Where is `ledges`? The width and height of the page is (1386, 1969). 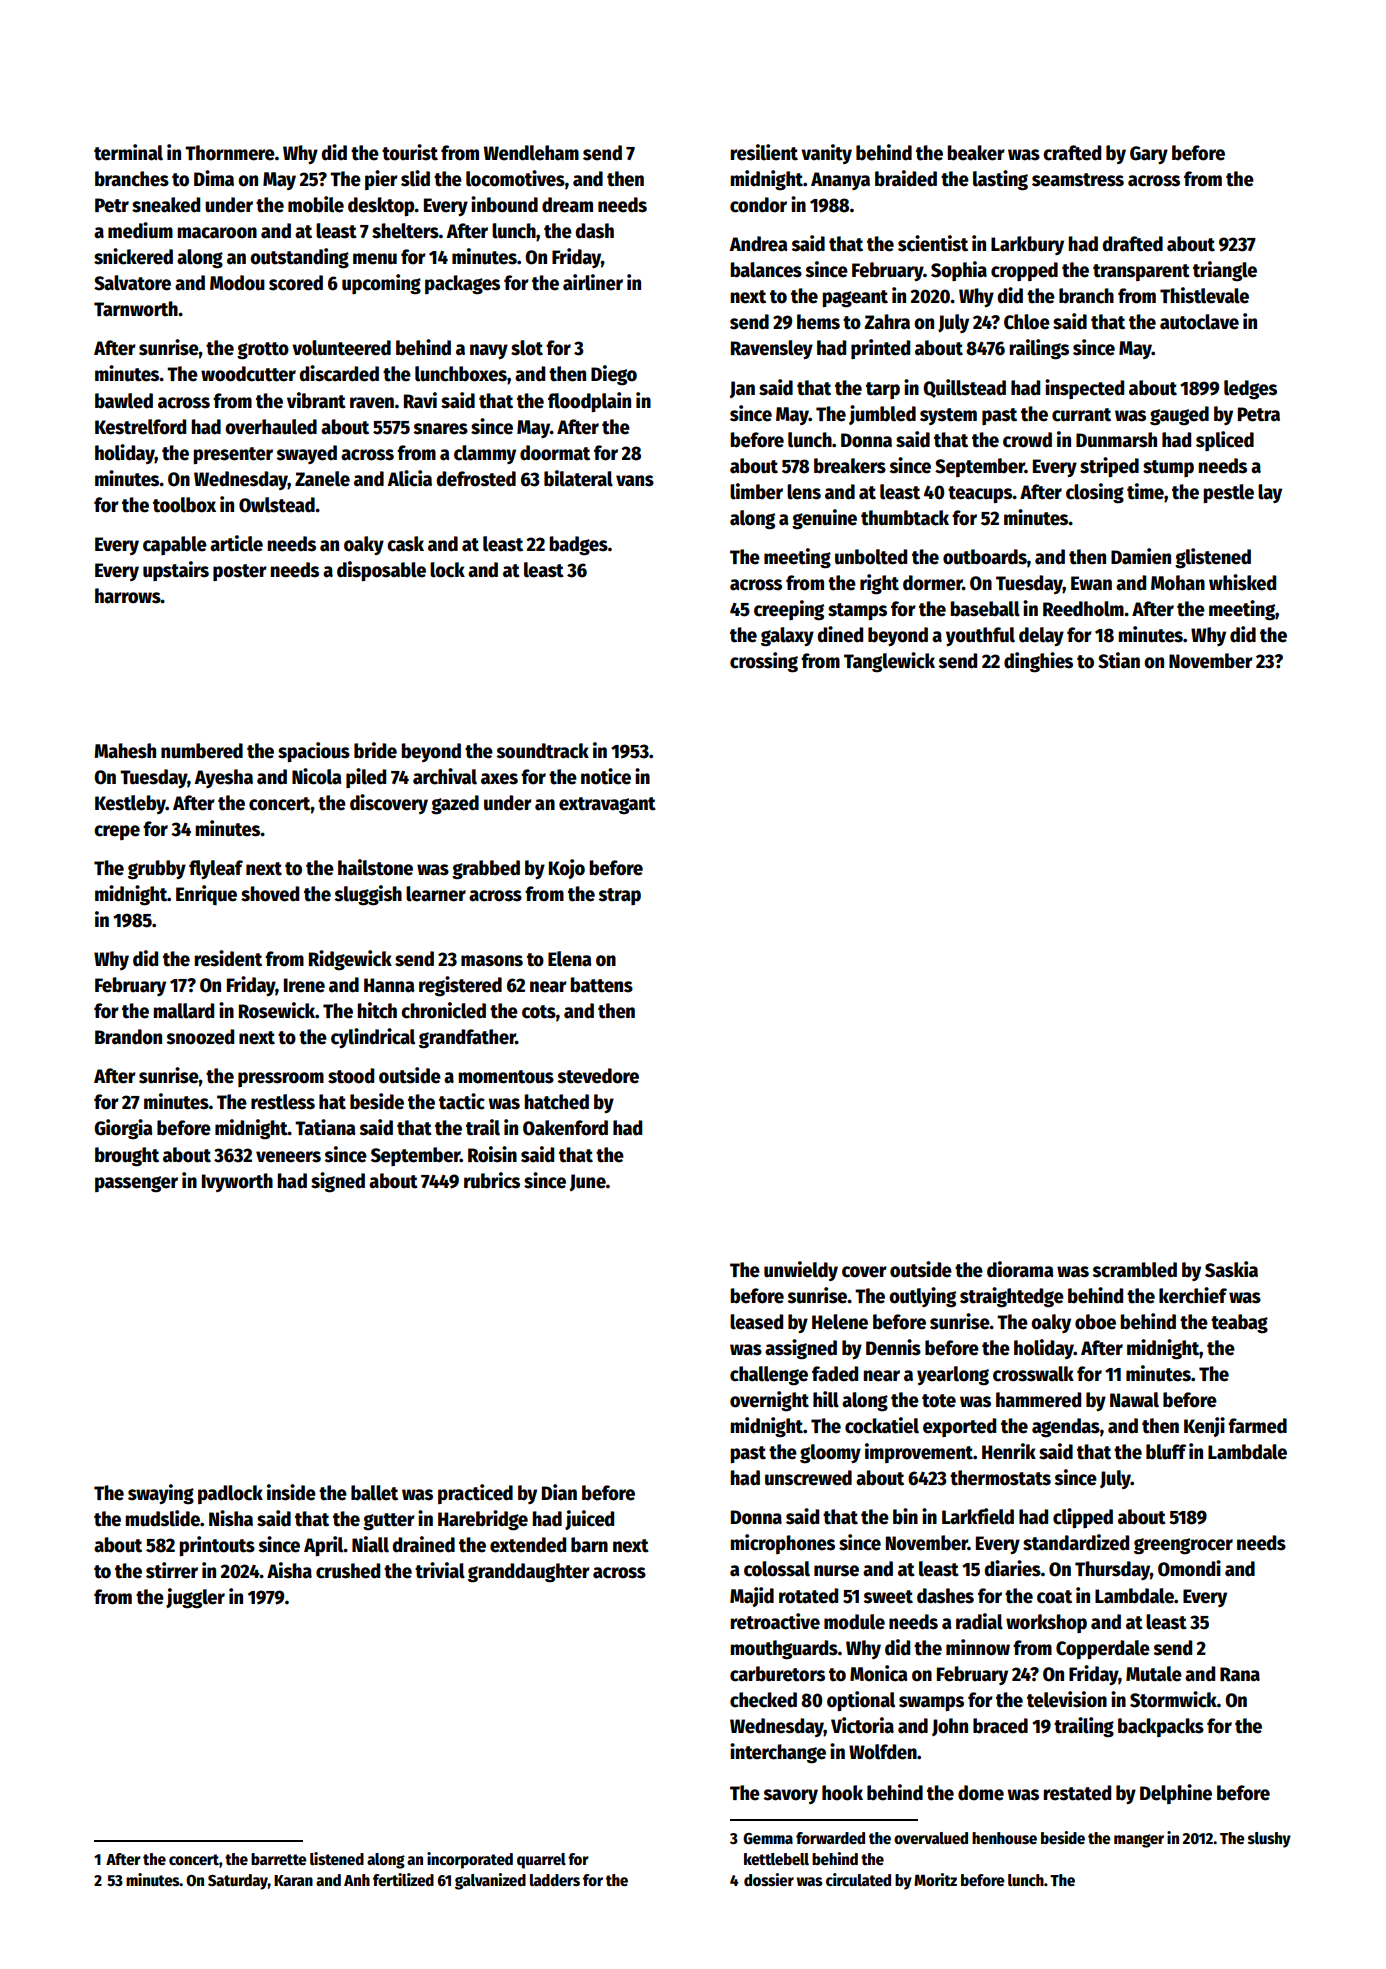 ledges is located at coordinates (1250, 390).
